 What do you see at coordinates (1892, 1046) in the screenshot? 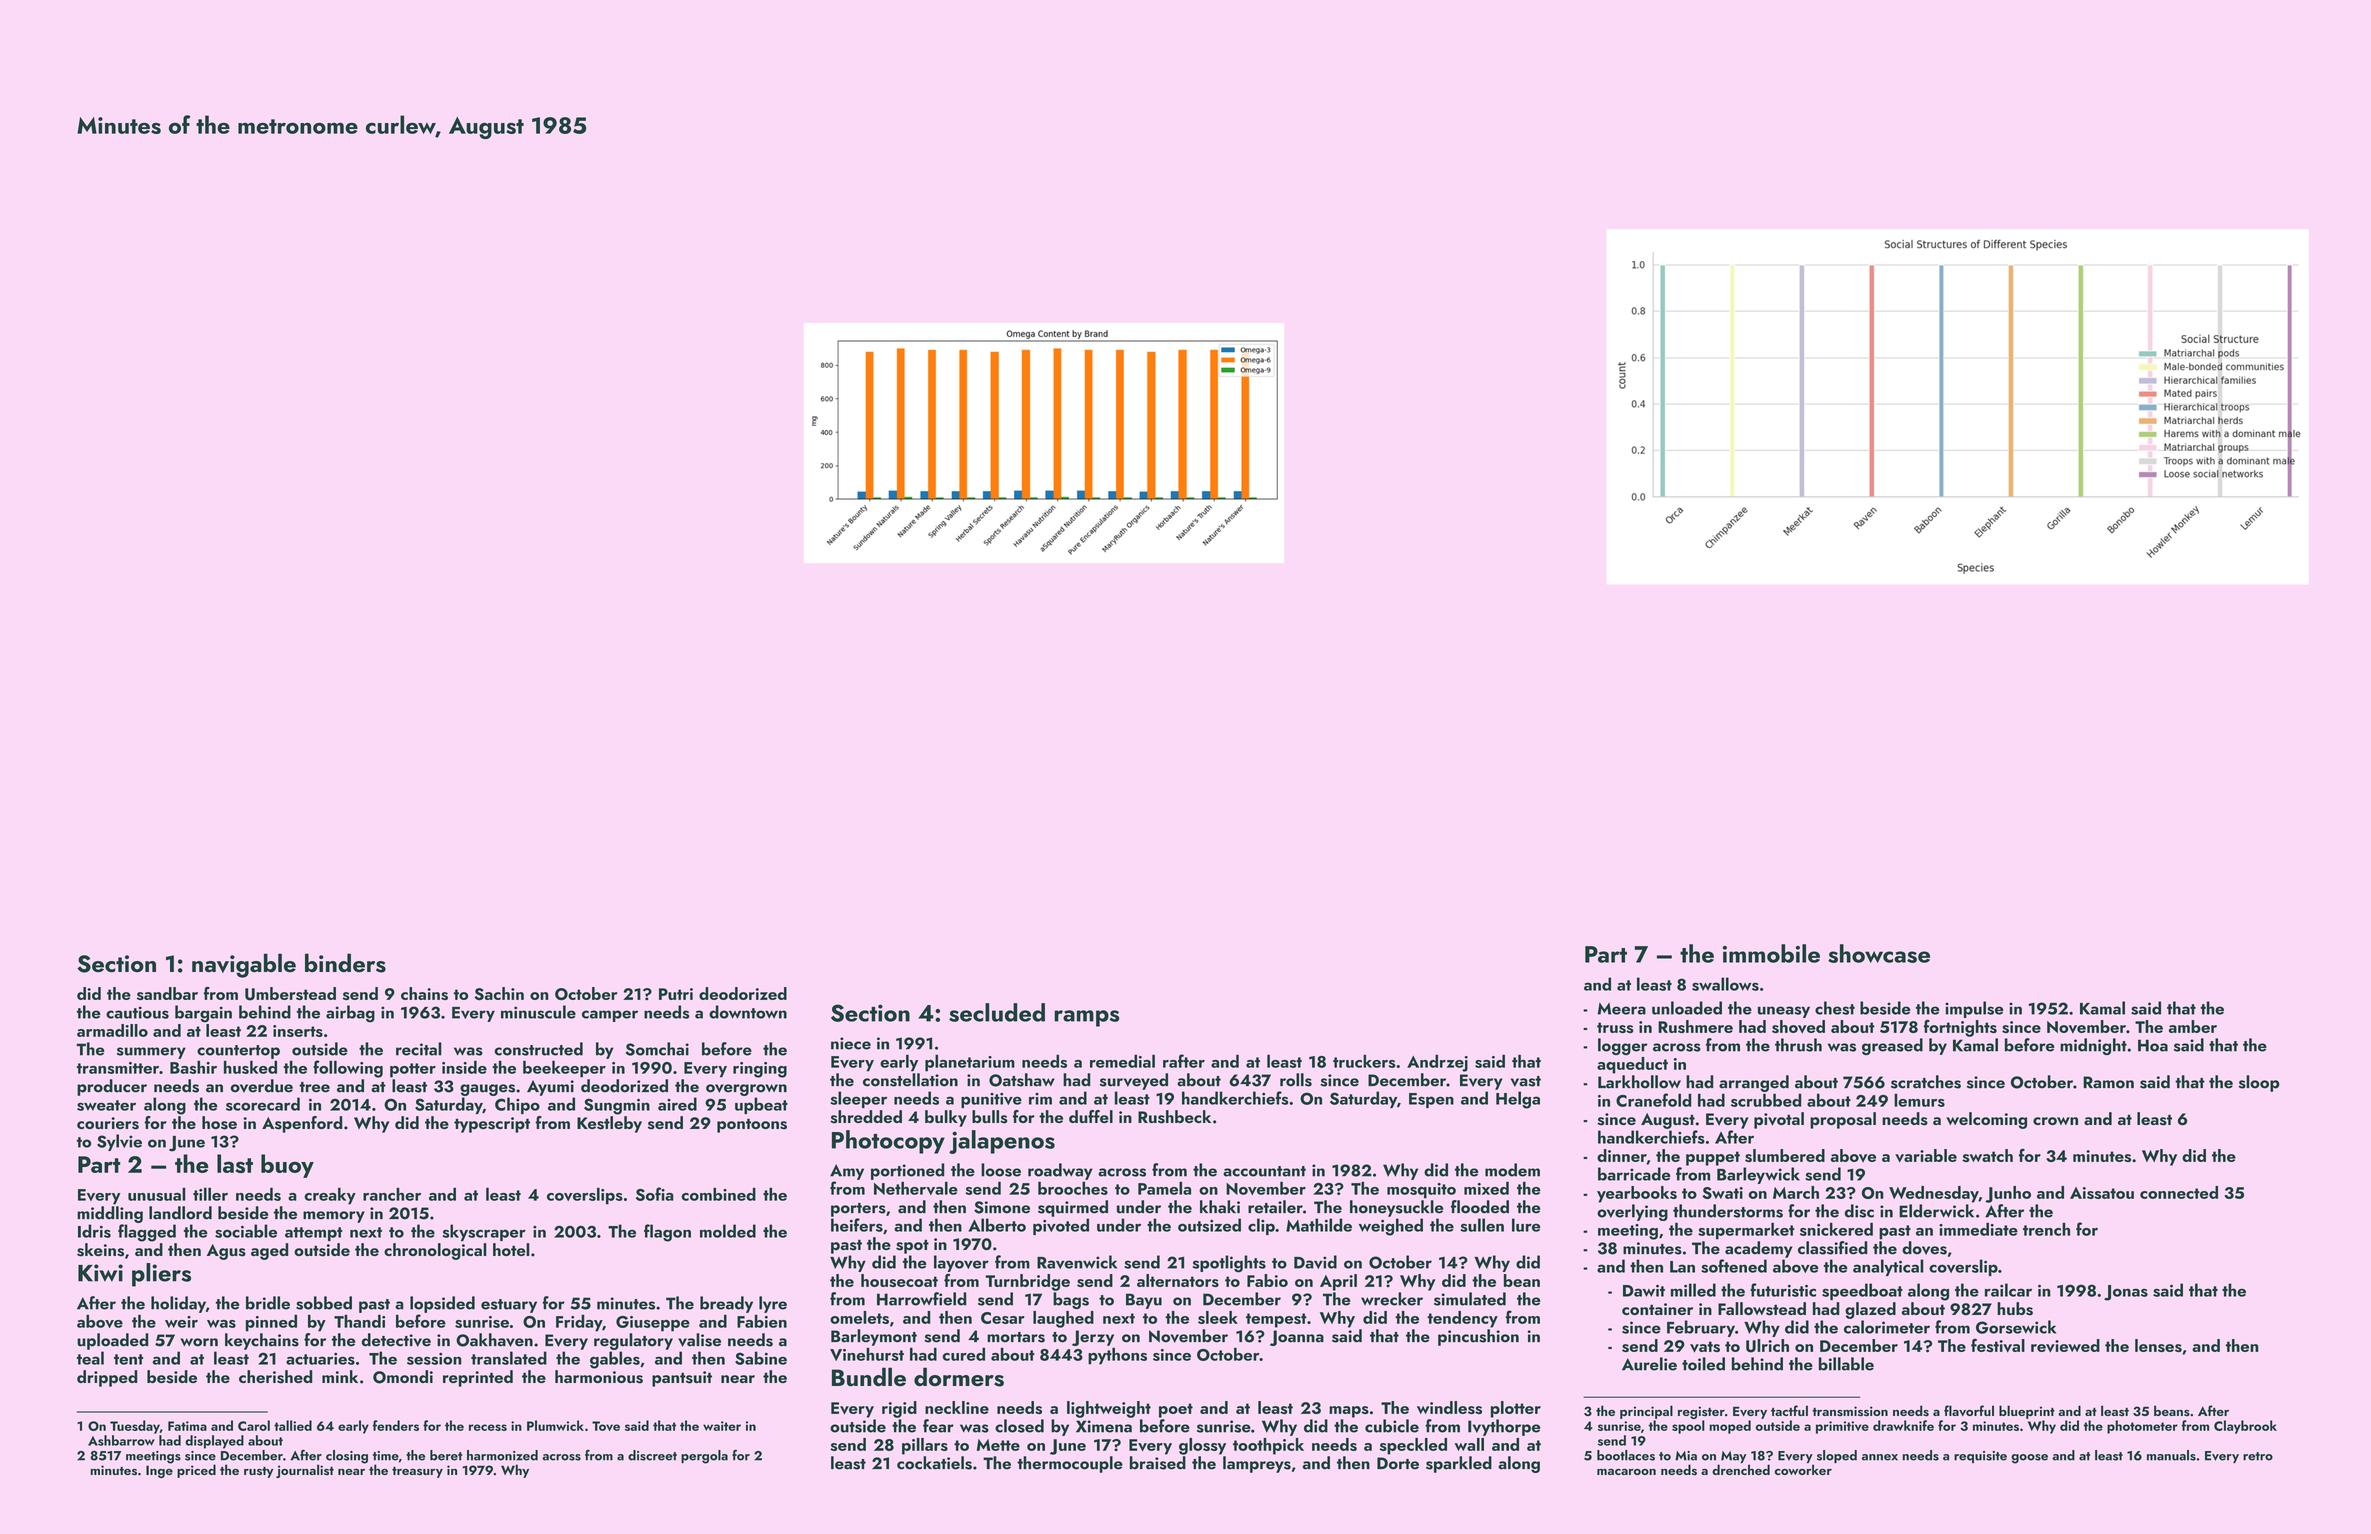
I see `greased` at bounding box center [1892, 1046].
